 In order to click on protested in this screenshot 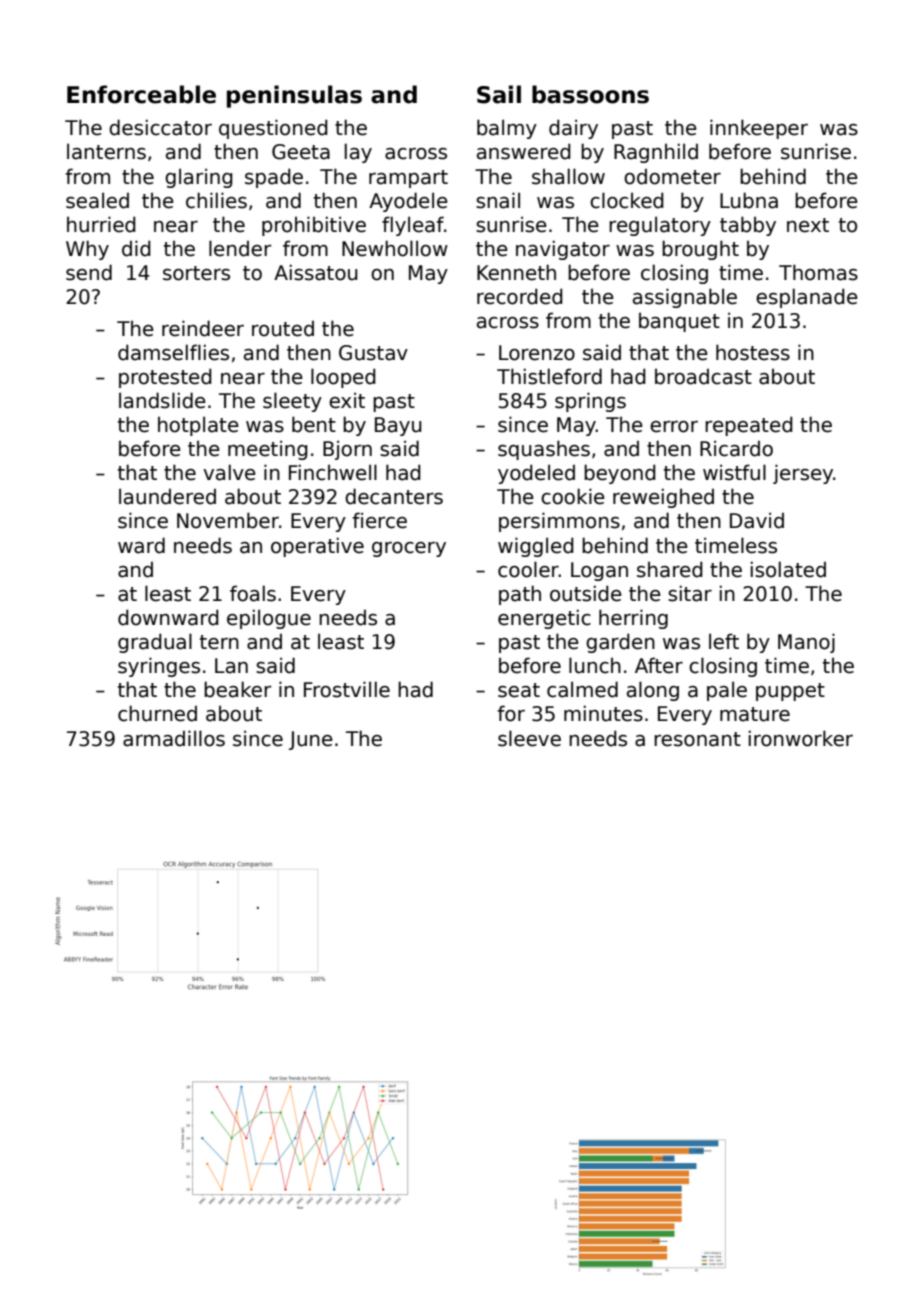, I will do `click(165, 378)`.
